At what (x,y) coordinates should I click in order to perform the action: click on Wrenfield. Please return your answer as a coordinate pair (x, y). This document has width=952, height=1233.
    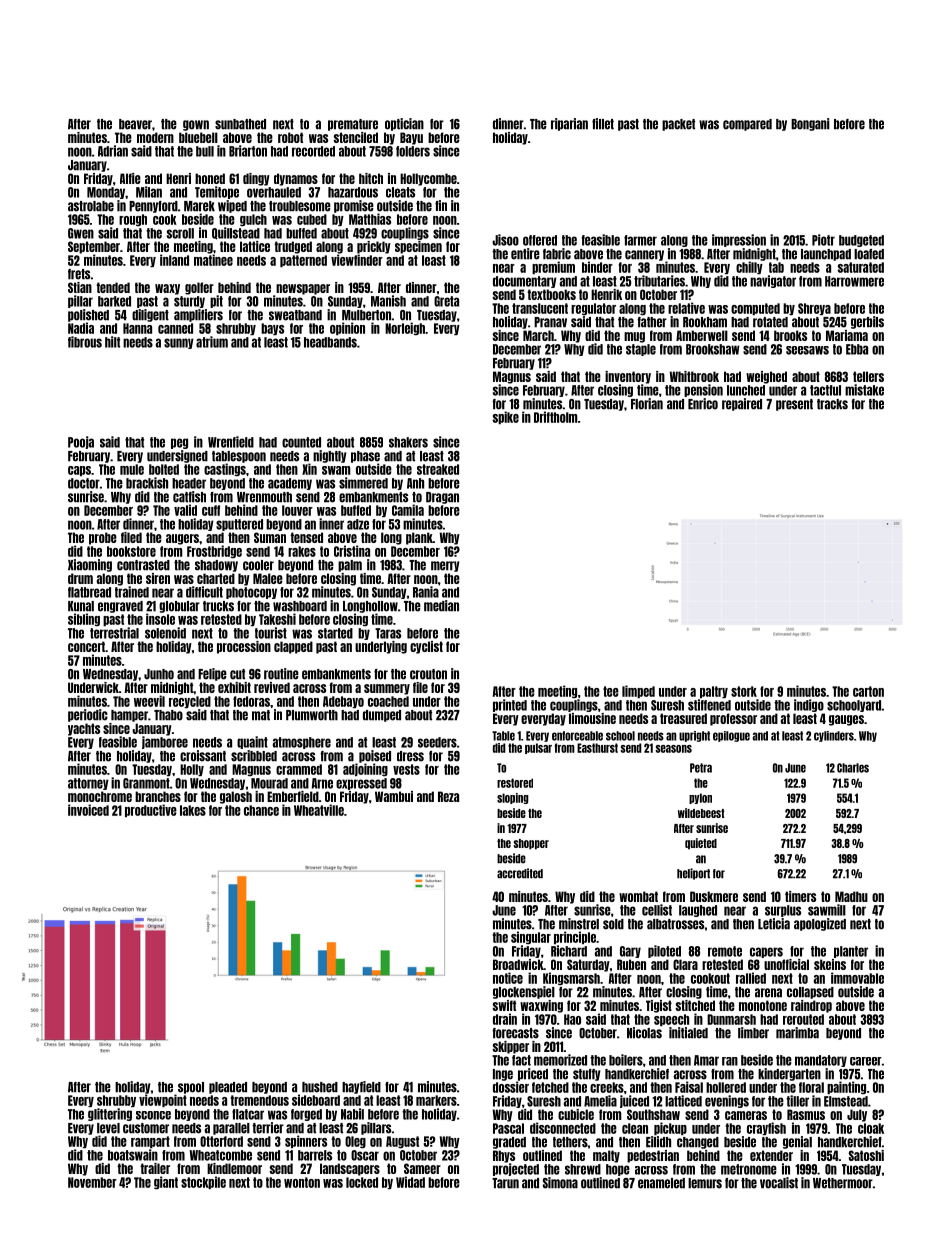
    Looking at the image, I should click on (231, 442).
